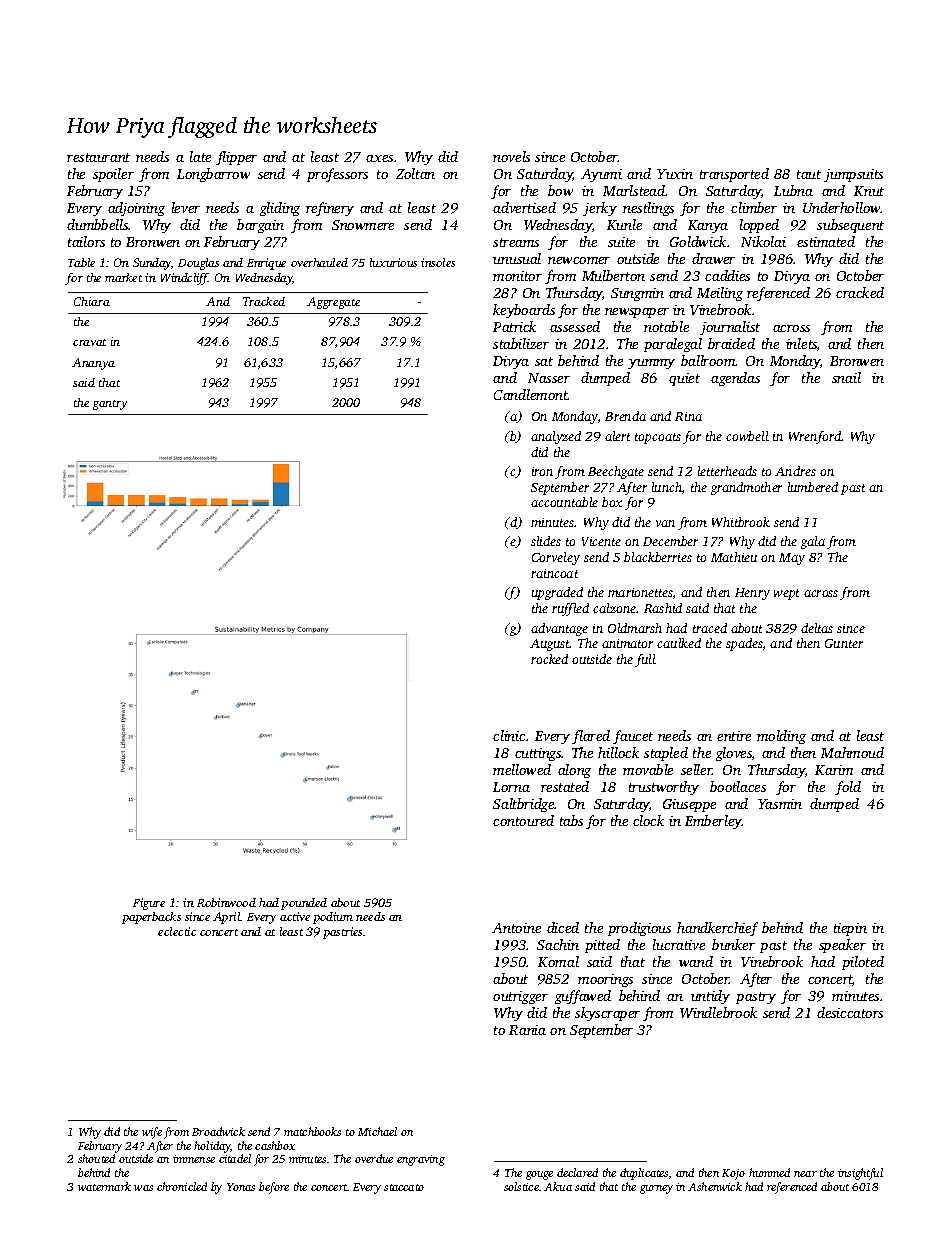 This image has height=1233, width=952. What do you see at coordinates (675, 174) in the image?
I see `Yuxin` at bounding box center [675, 174].
